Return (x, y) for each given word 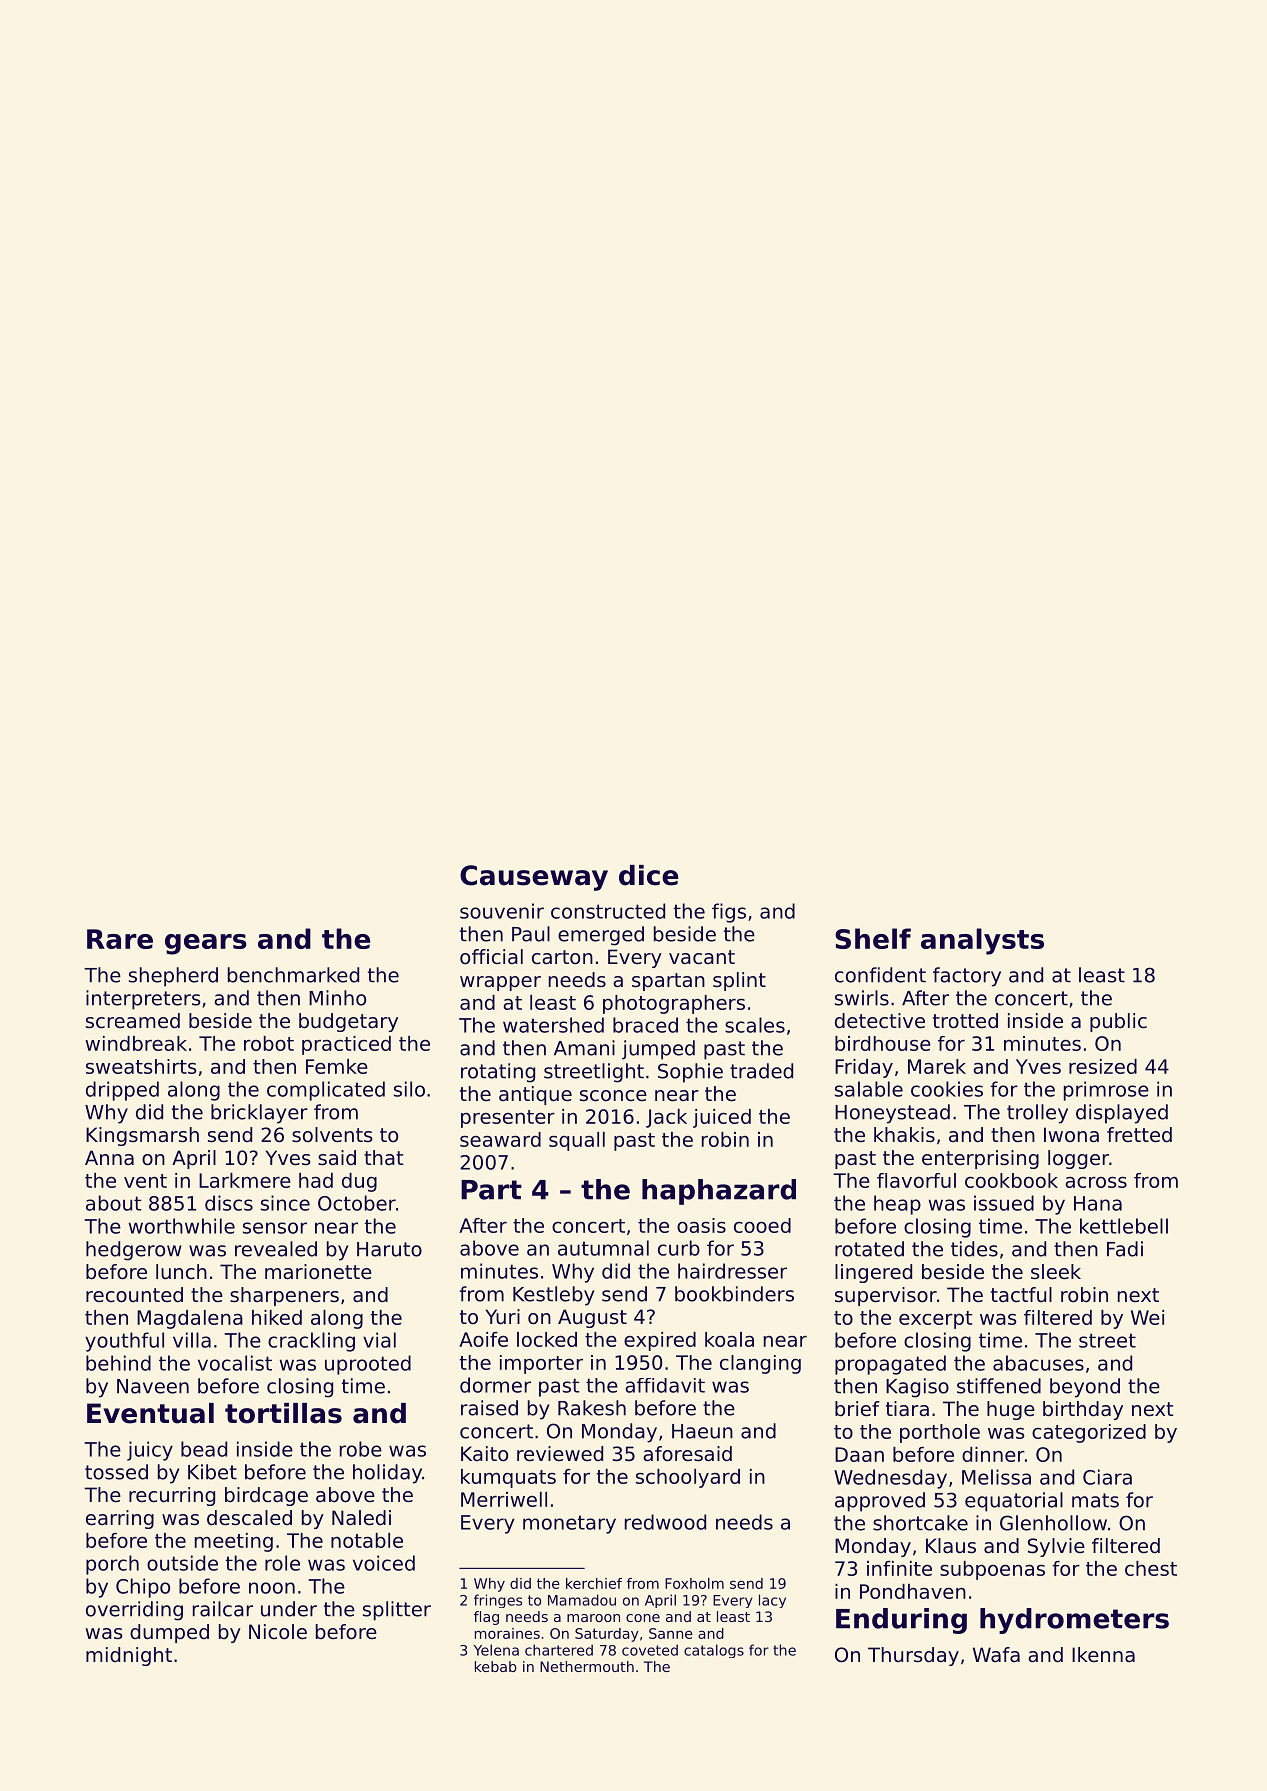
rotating (498, 1073)
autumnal (603, 1248)
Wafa (996, 1654)
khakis (904, 1134)
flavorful (916, 1180)
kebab (496, 1666)
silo (409, 1089)
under (289, 1609)
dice (648, 875)
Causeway (534, 878)
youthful (124, 1342)
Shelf (873, 938)
